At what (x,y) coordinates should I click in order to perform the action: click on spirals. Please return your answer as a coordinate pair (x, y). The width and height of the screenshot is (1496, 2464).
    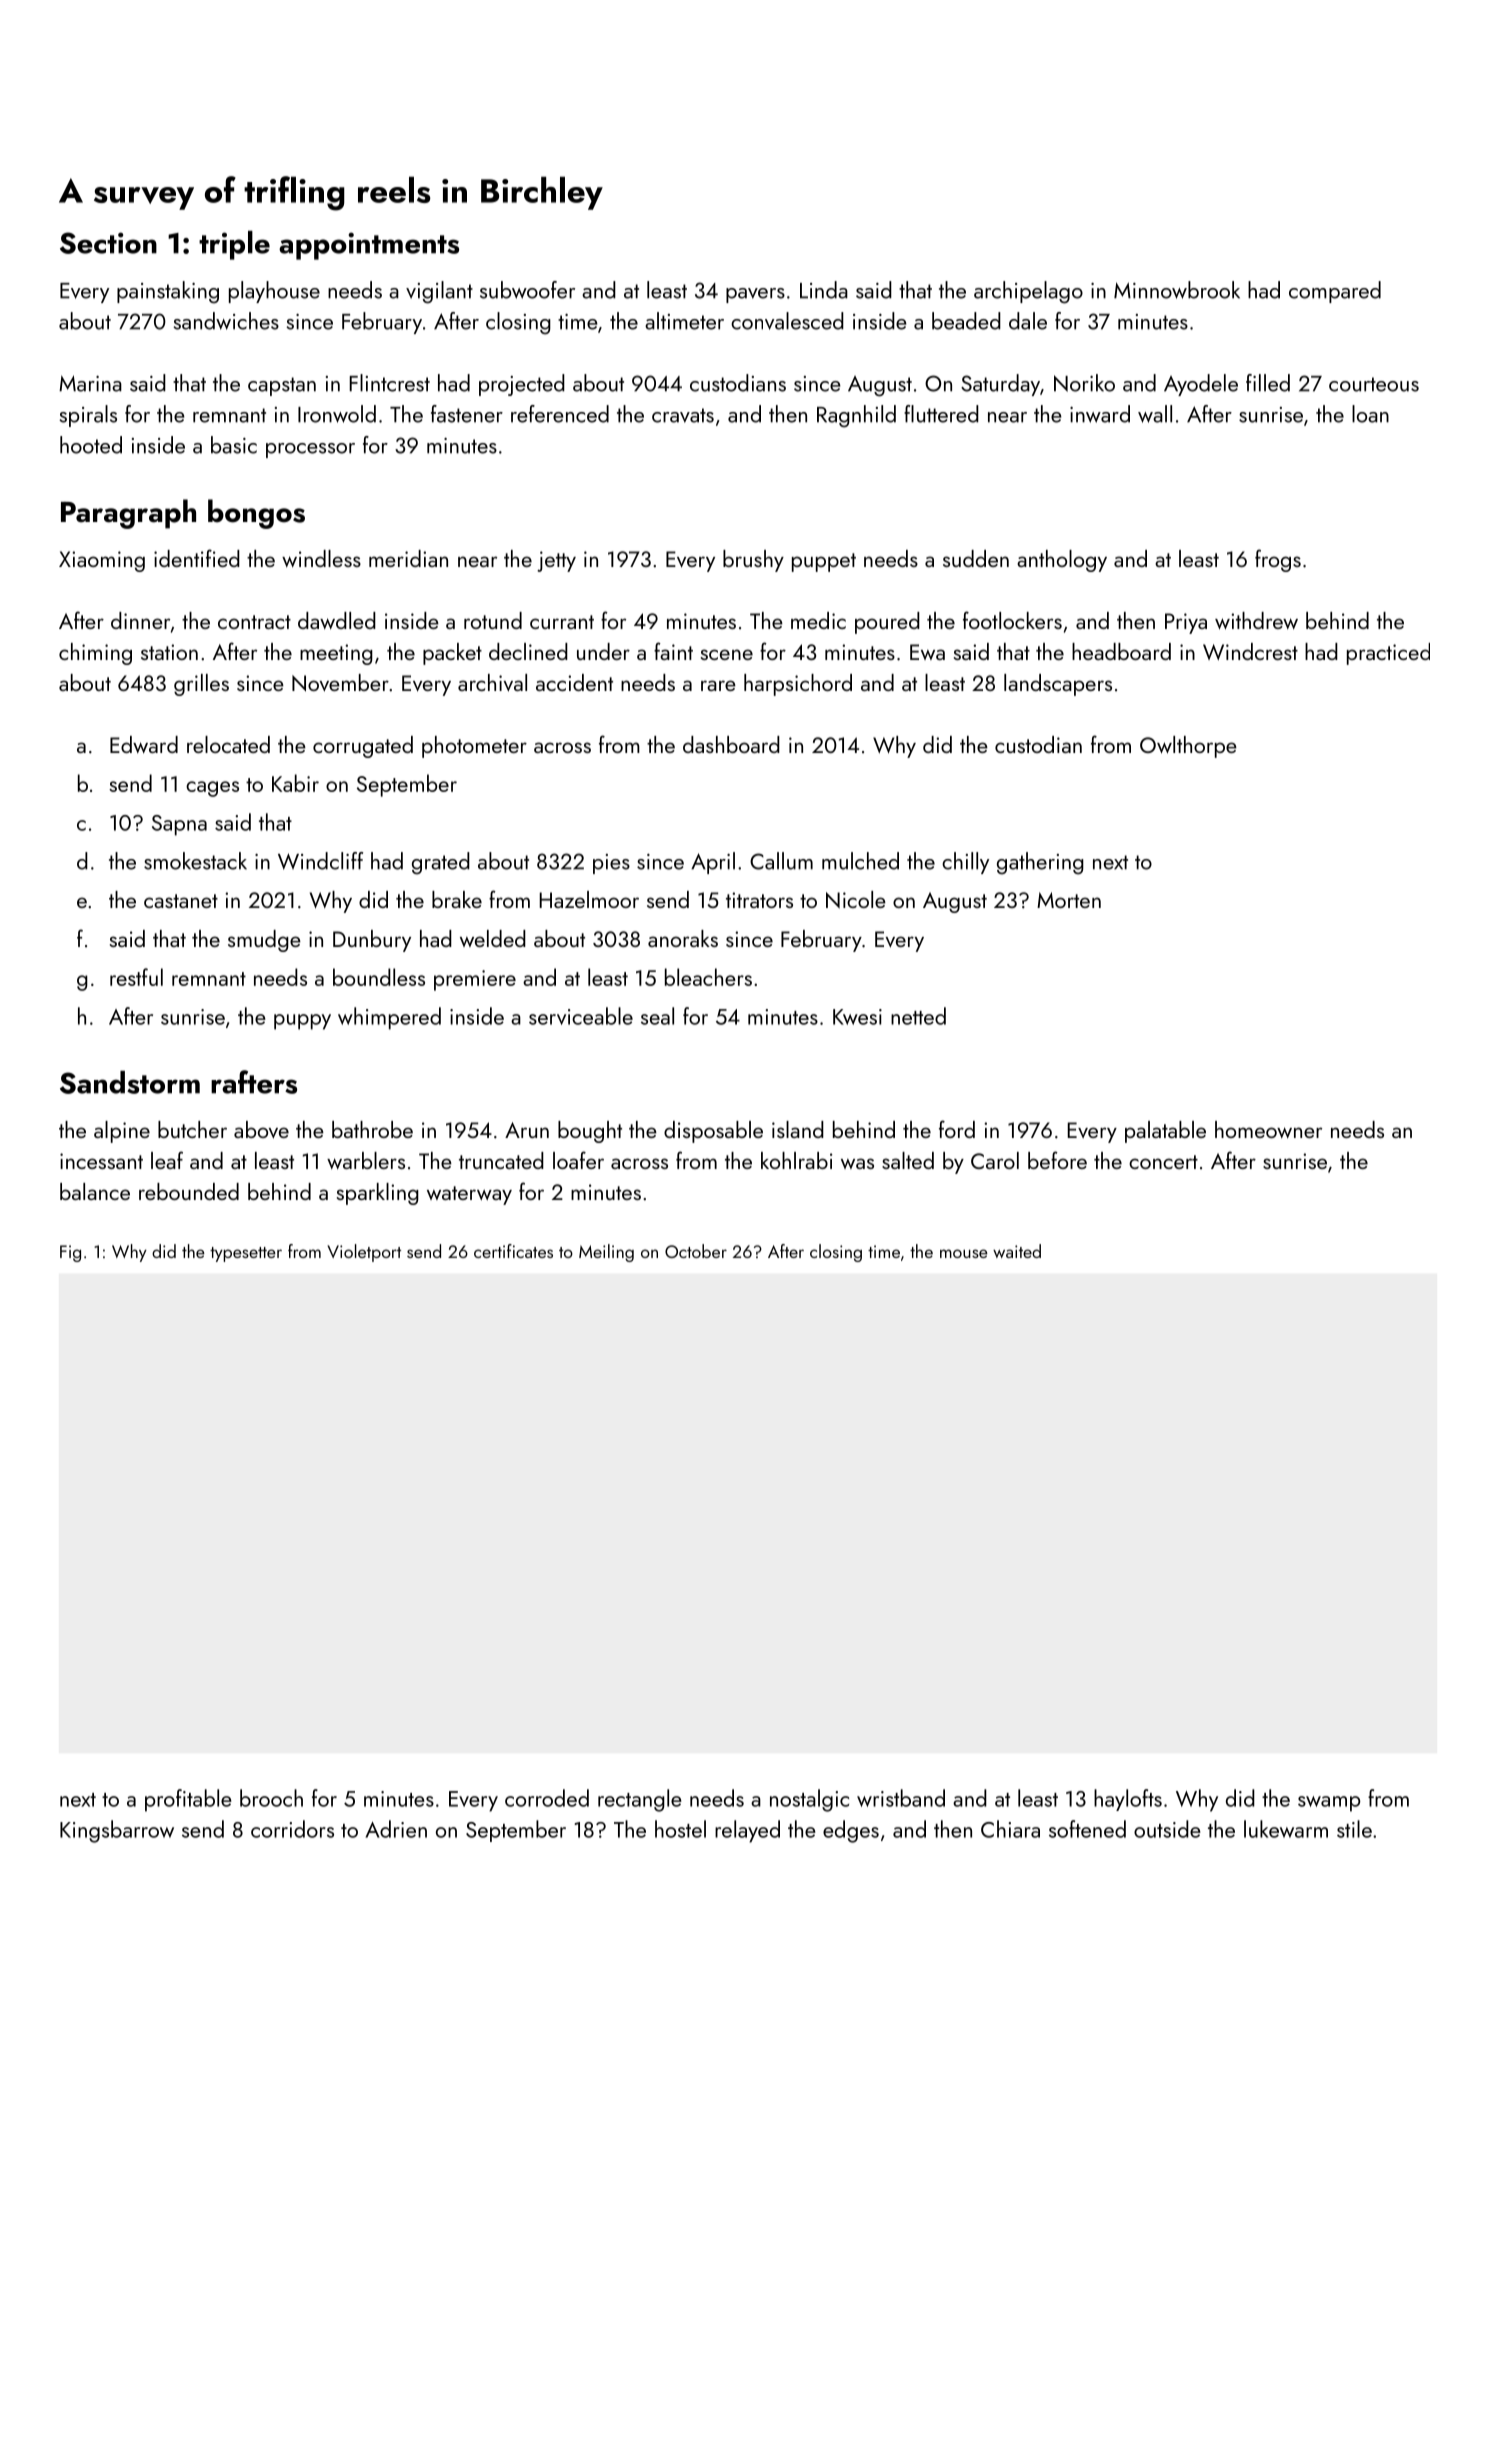
    Looking at the image, I should click on (88, 416).
